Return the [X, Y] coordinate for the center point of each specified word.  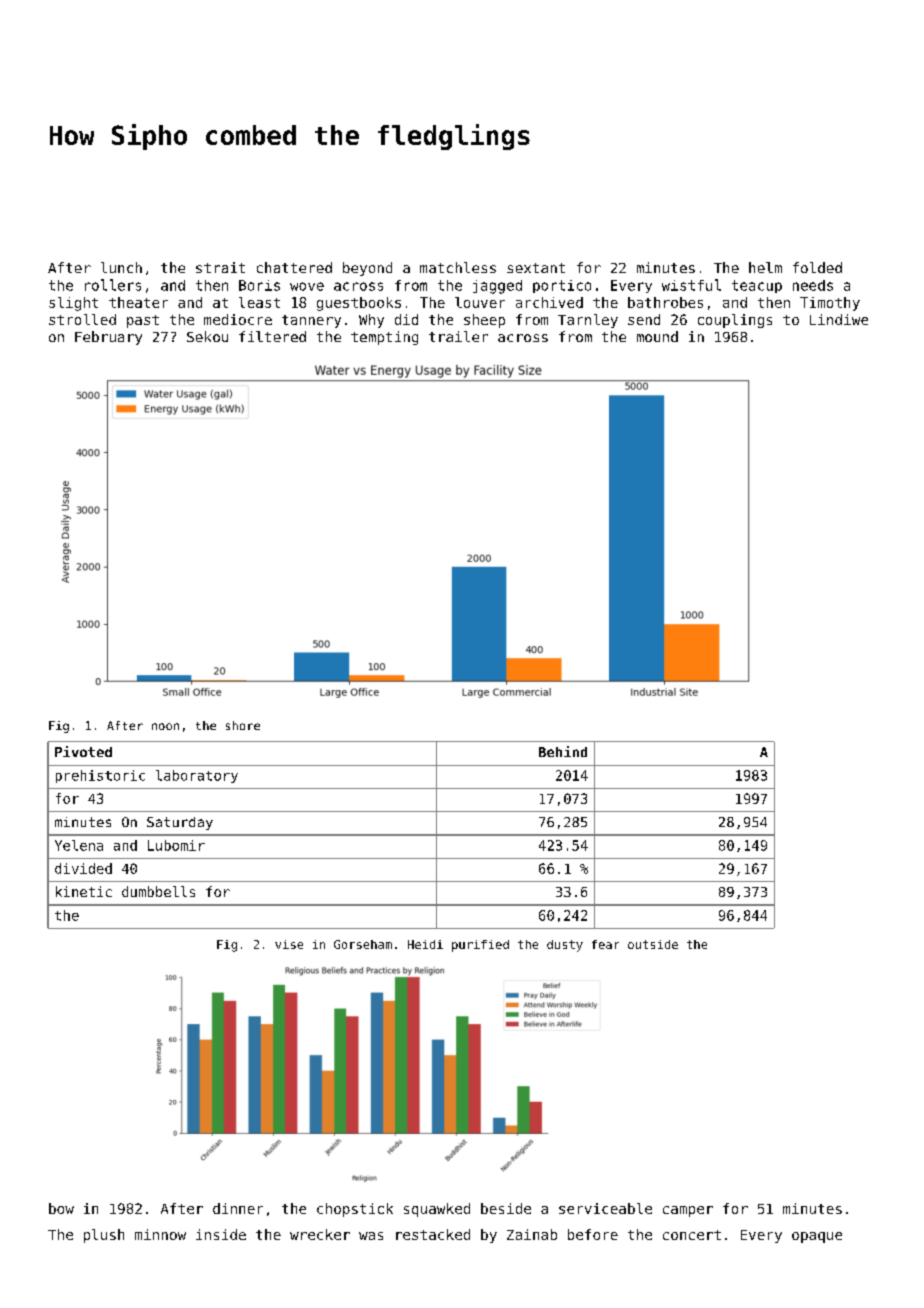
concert [692, 1235]
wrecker [320, 1234]
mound [657, 336]
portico [562, 286]
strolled [82, 319]
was [371, 1236]
